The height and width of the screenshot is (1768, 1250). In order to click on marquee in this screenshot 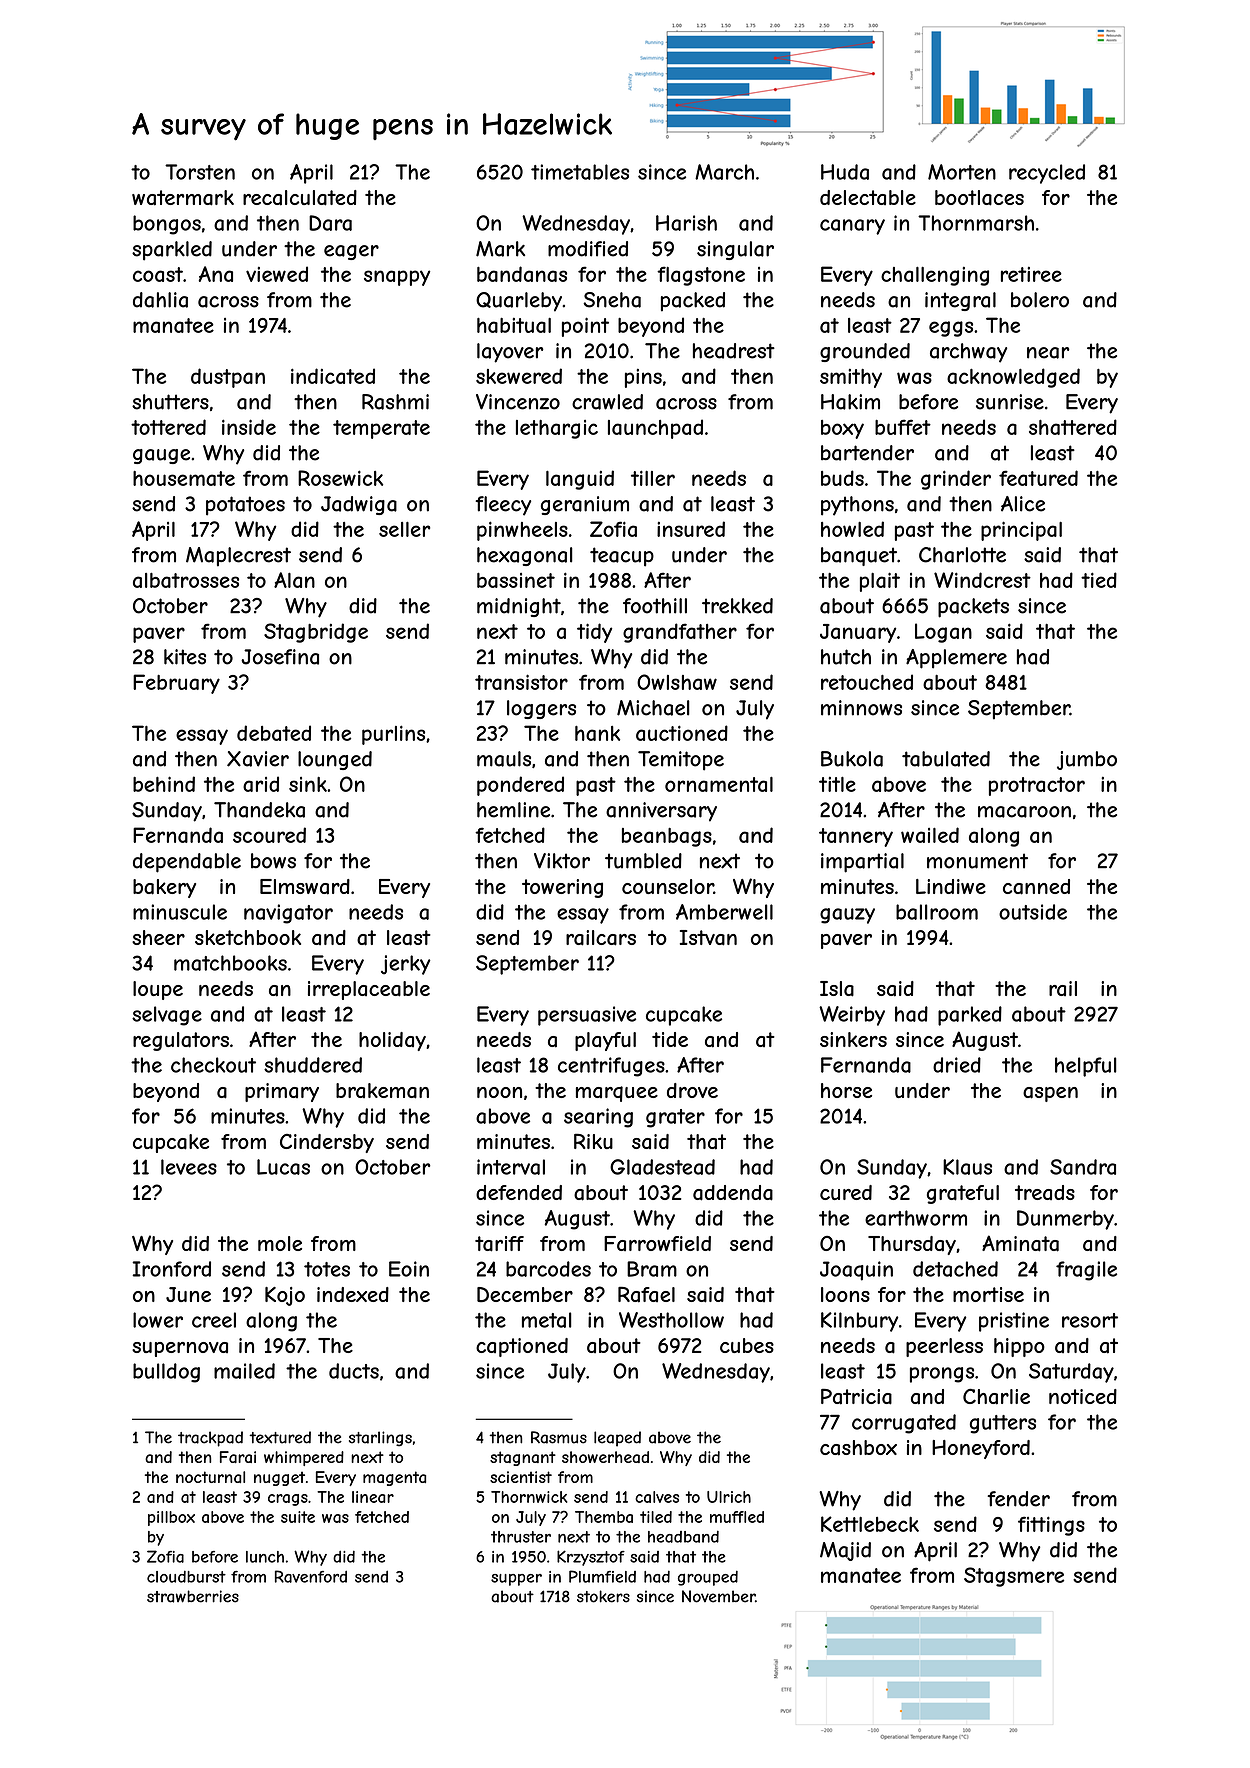, I will do `click(617, 1094)`.
